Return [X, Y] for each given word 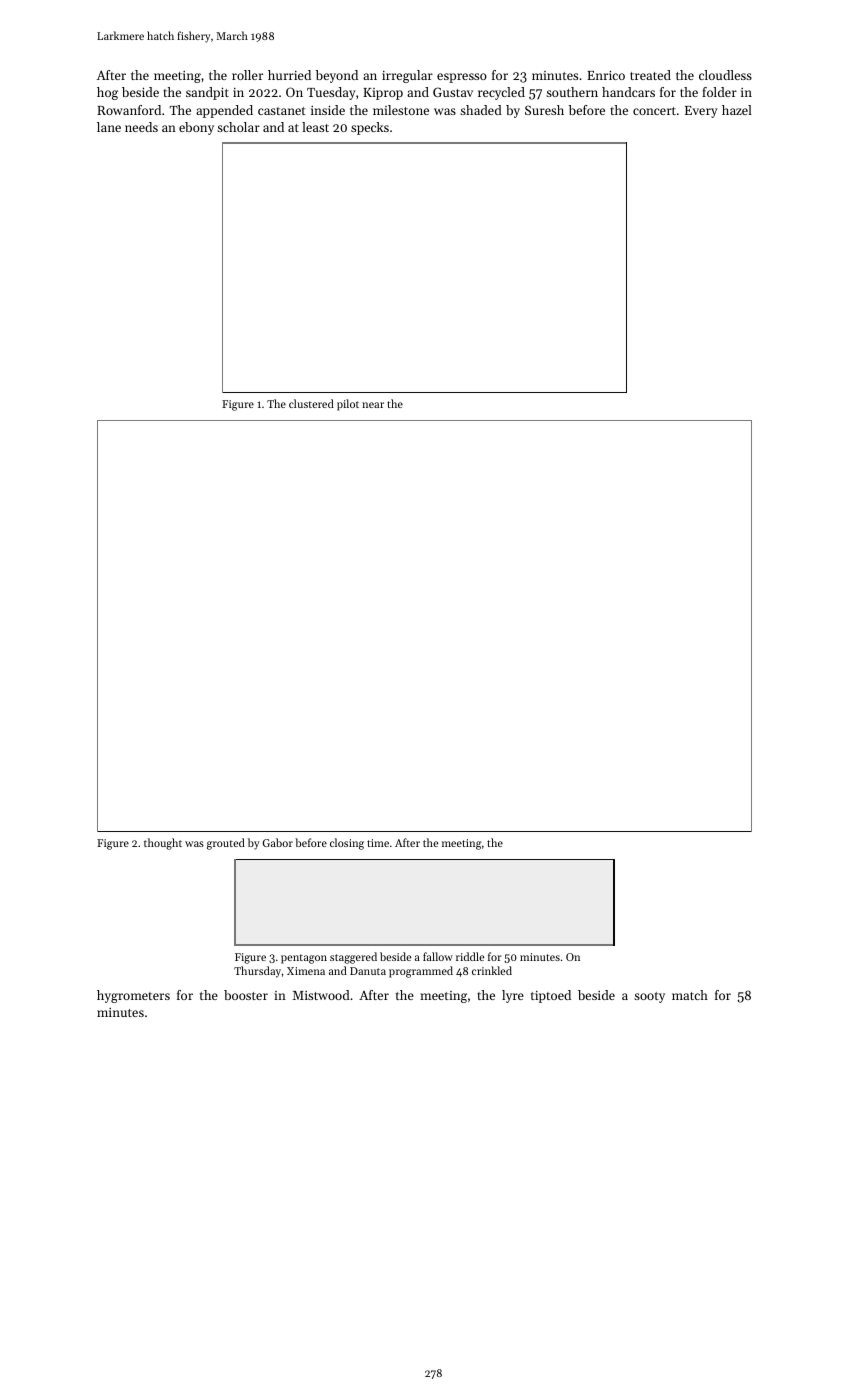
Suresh [544, 110]
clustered [311, 403]
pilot [348, 405]
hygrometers [133, 996]
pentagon [304, 959]
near [373, 405]
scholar [238, 127]
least [315, 127]
